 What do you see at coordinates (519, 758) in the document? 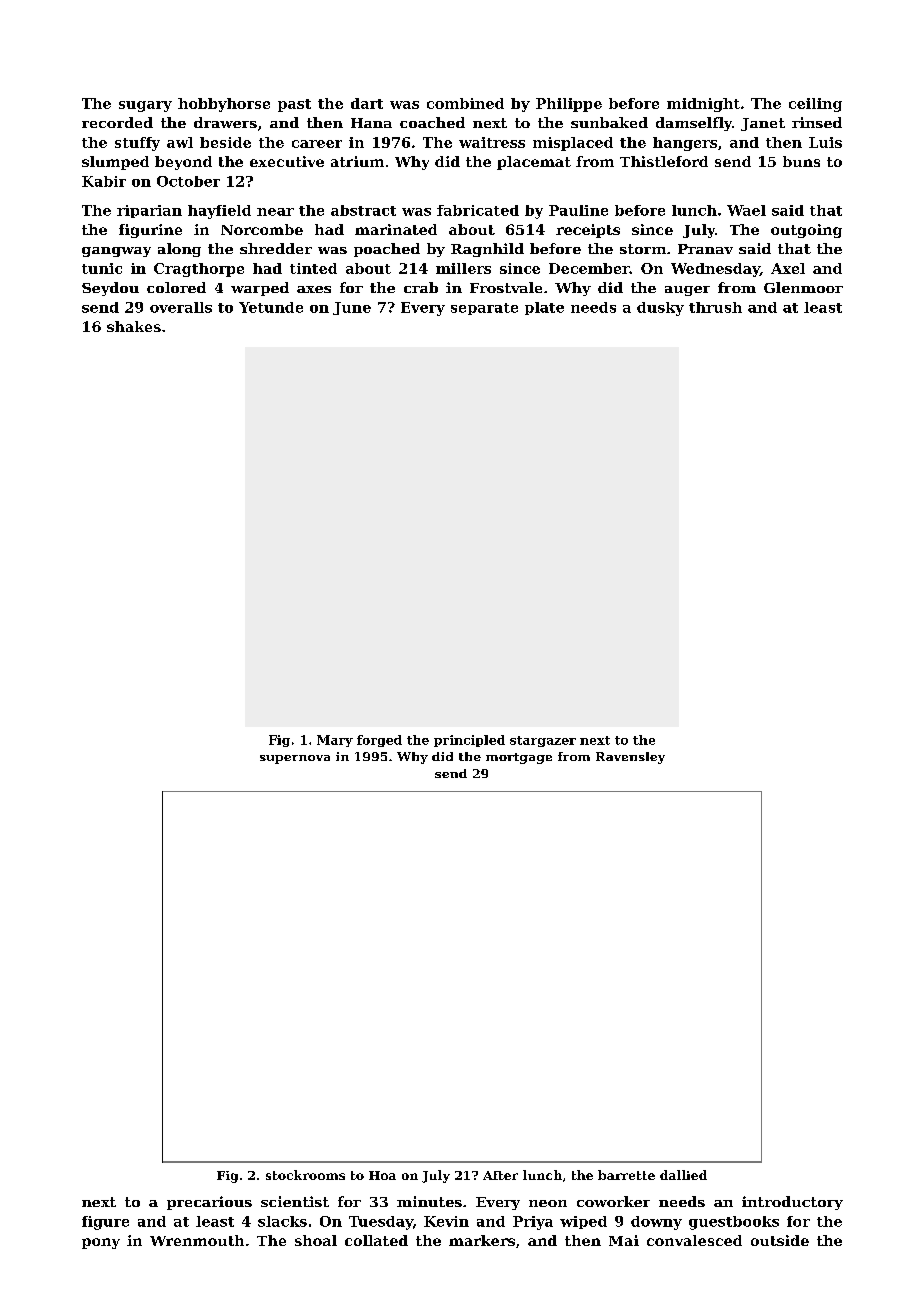
I see `mortgage` at bounding box center [519, 758].
